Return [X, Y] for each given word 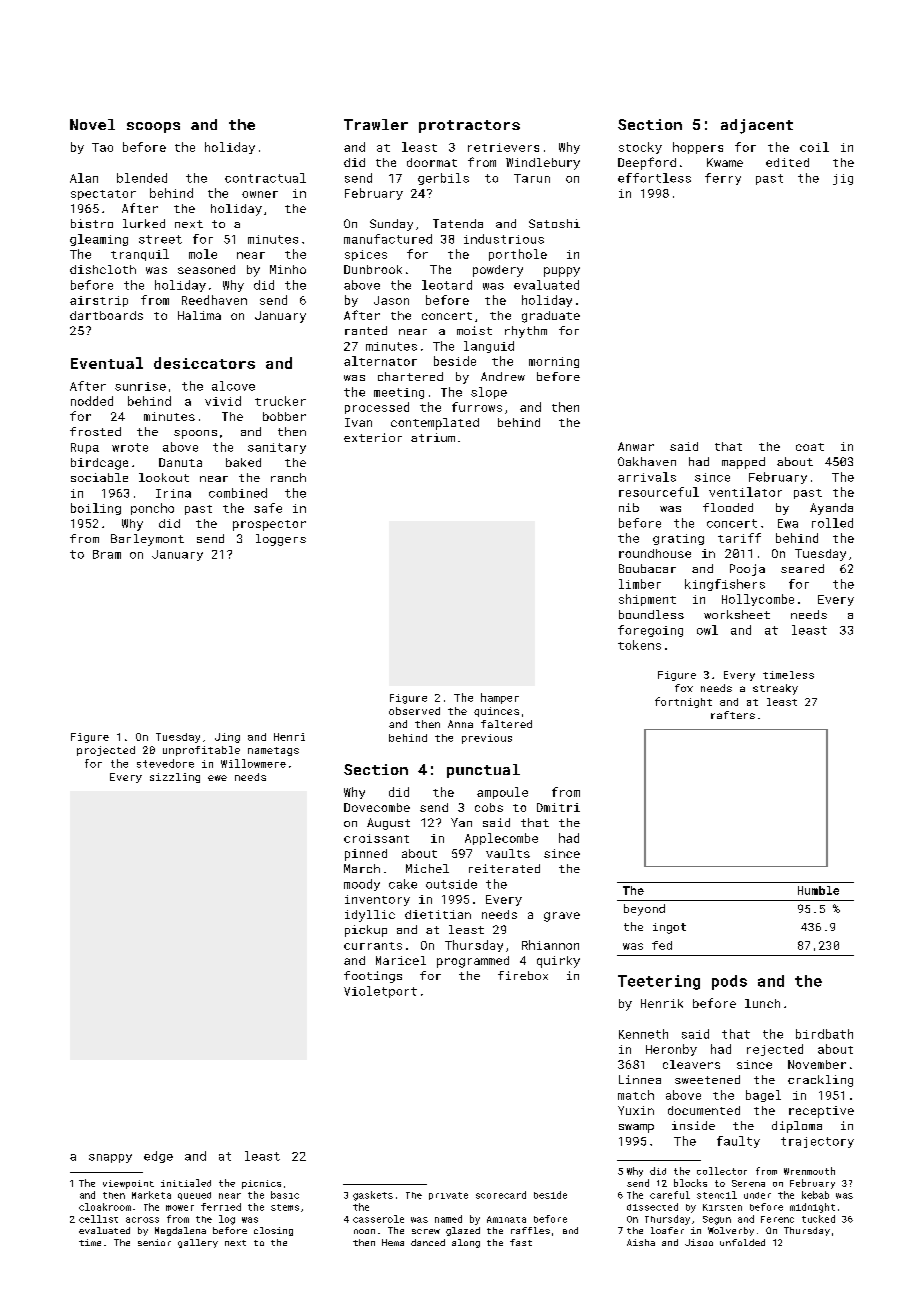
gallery [198, 1243]
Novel [92, 124]
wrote [130, 447]
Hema [393, 1242]
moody [362, 885]
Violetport [380, 992]
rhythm [526, 332]
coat [810, 447]
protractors [469, 126]
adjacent [757, 126]
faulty [738, 1142]
